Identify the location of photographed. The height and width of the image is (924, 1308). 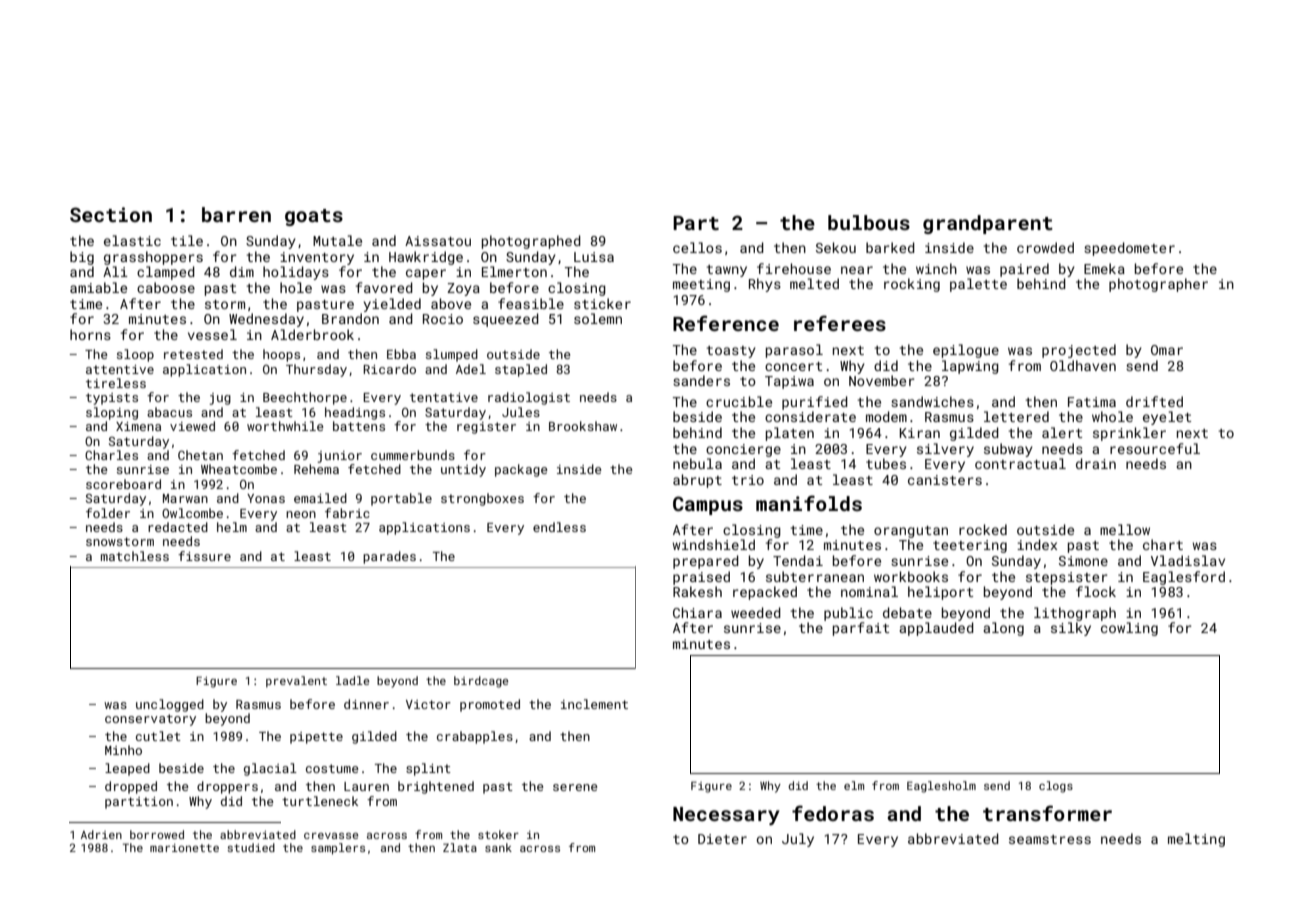
(531, 242).
